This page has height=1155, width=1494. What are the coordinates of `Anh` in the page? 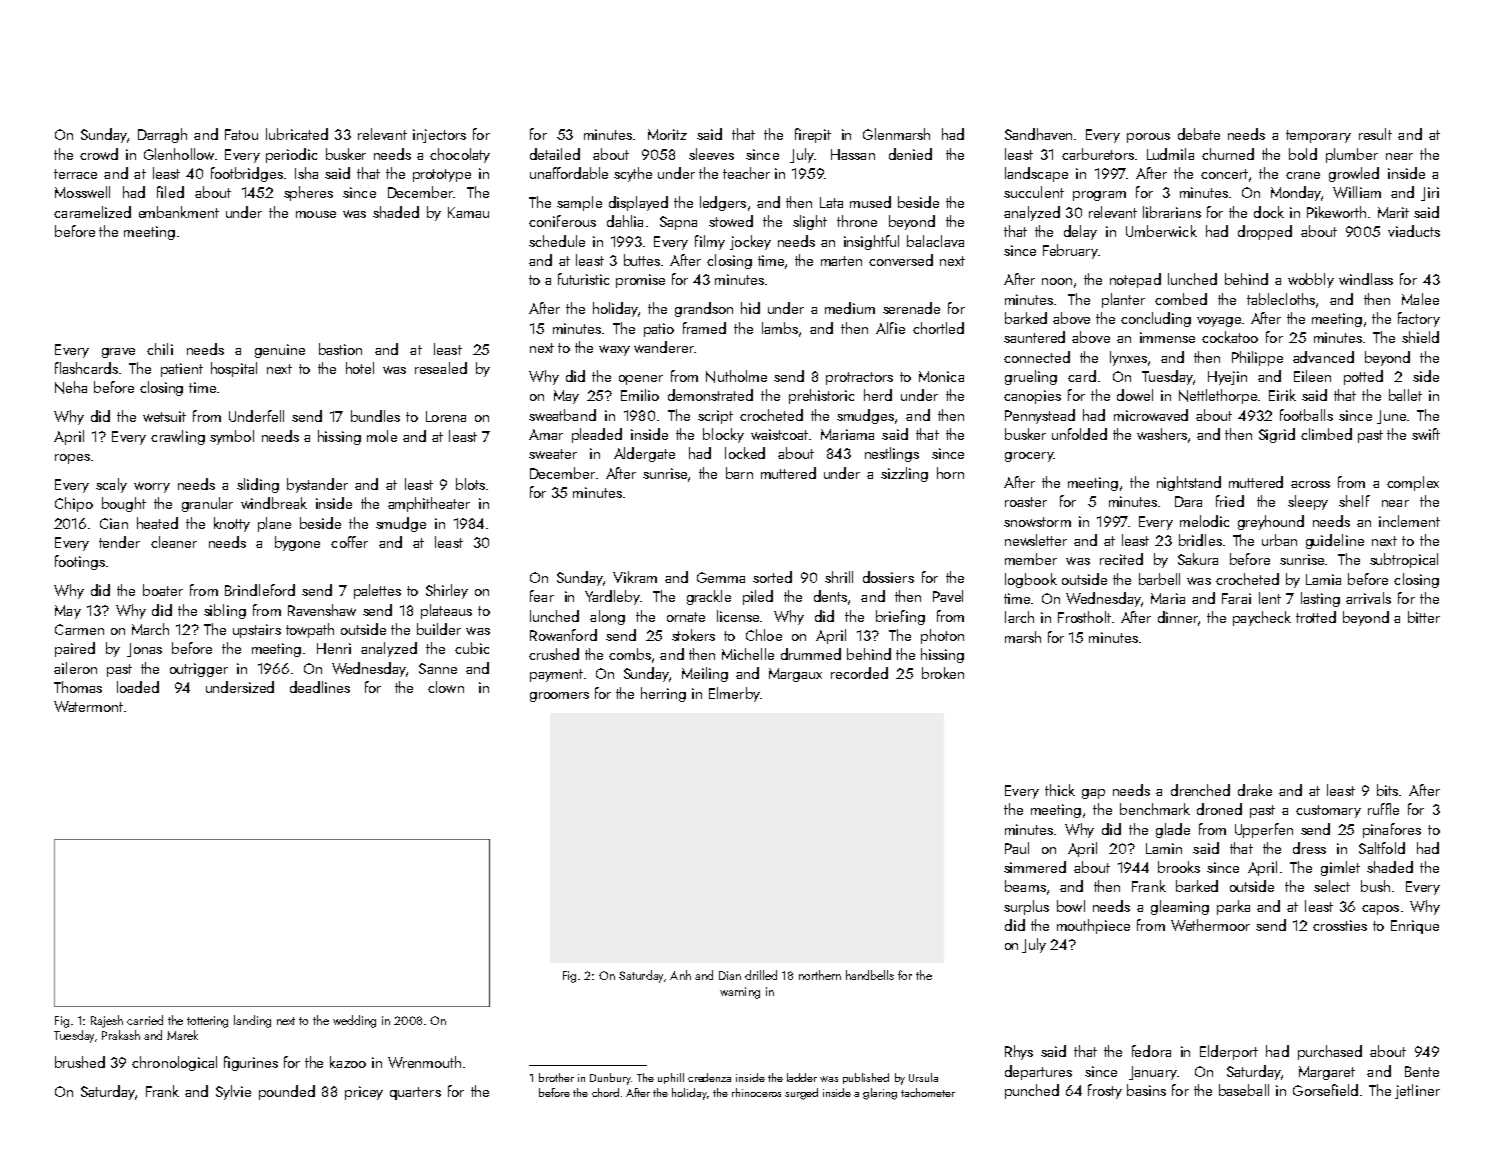 It's located at (680, 975).
